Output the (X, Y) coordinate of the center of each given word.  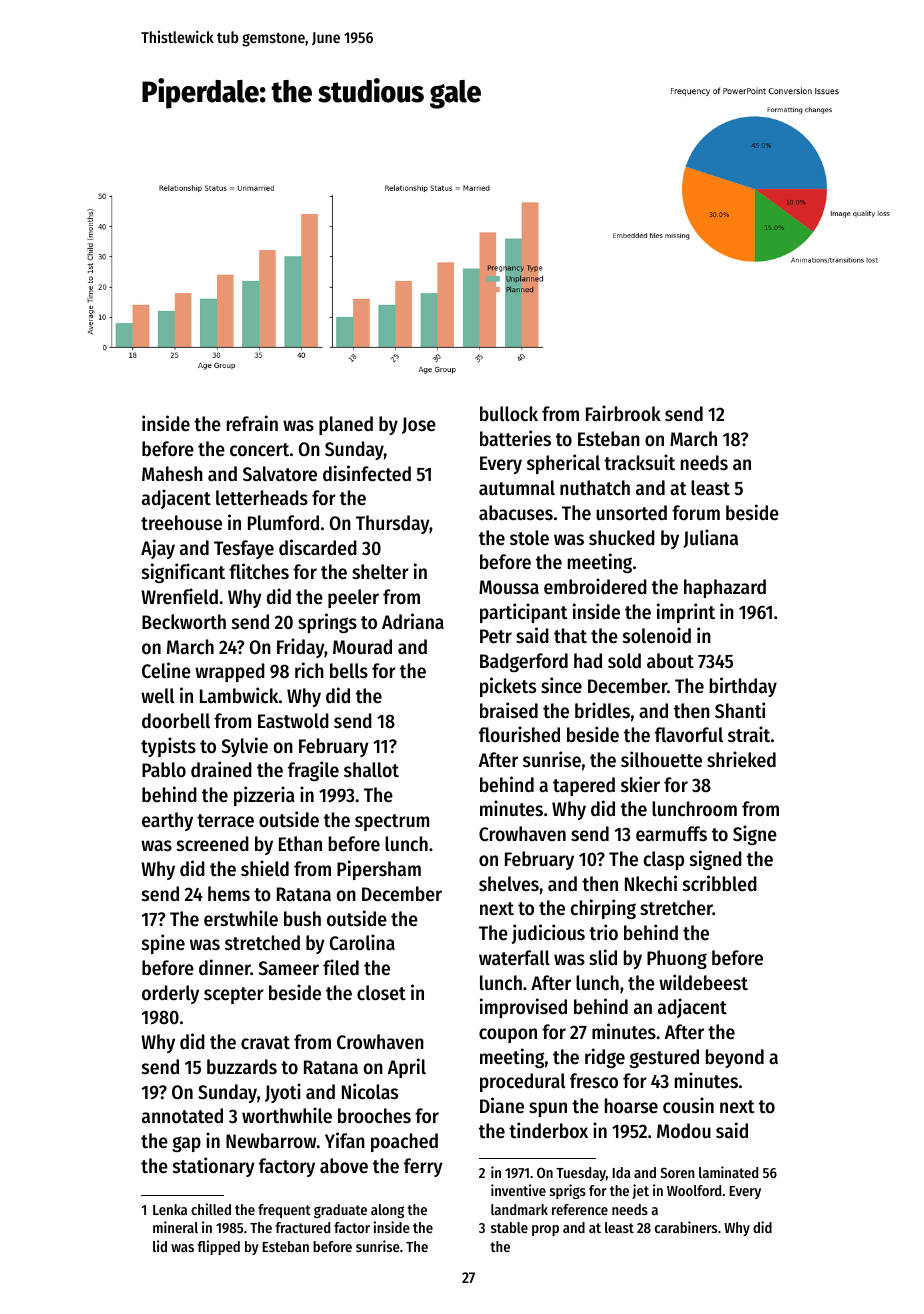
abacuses (516, 513)
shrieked (741, 759)
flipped (218, 1247)
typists (168, 747)
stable (509, 1227)
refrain (252, 423)
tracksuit (639, 462)
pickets (508, 687)
